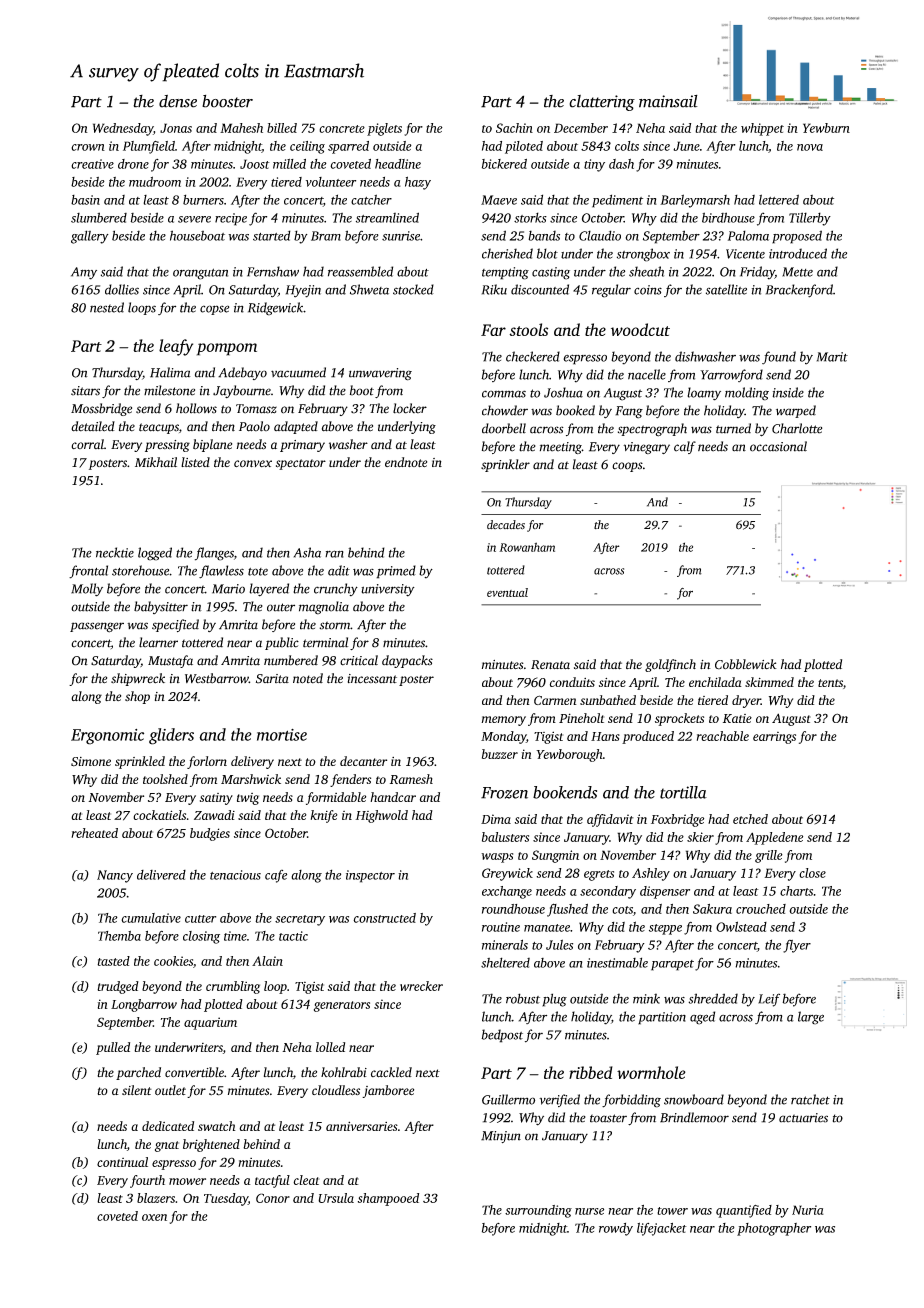 Image resolution: width=924 pixels, height=1308 pixels. I want to click on fourth, so click(147, 1181).
